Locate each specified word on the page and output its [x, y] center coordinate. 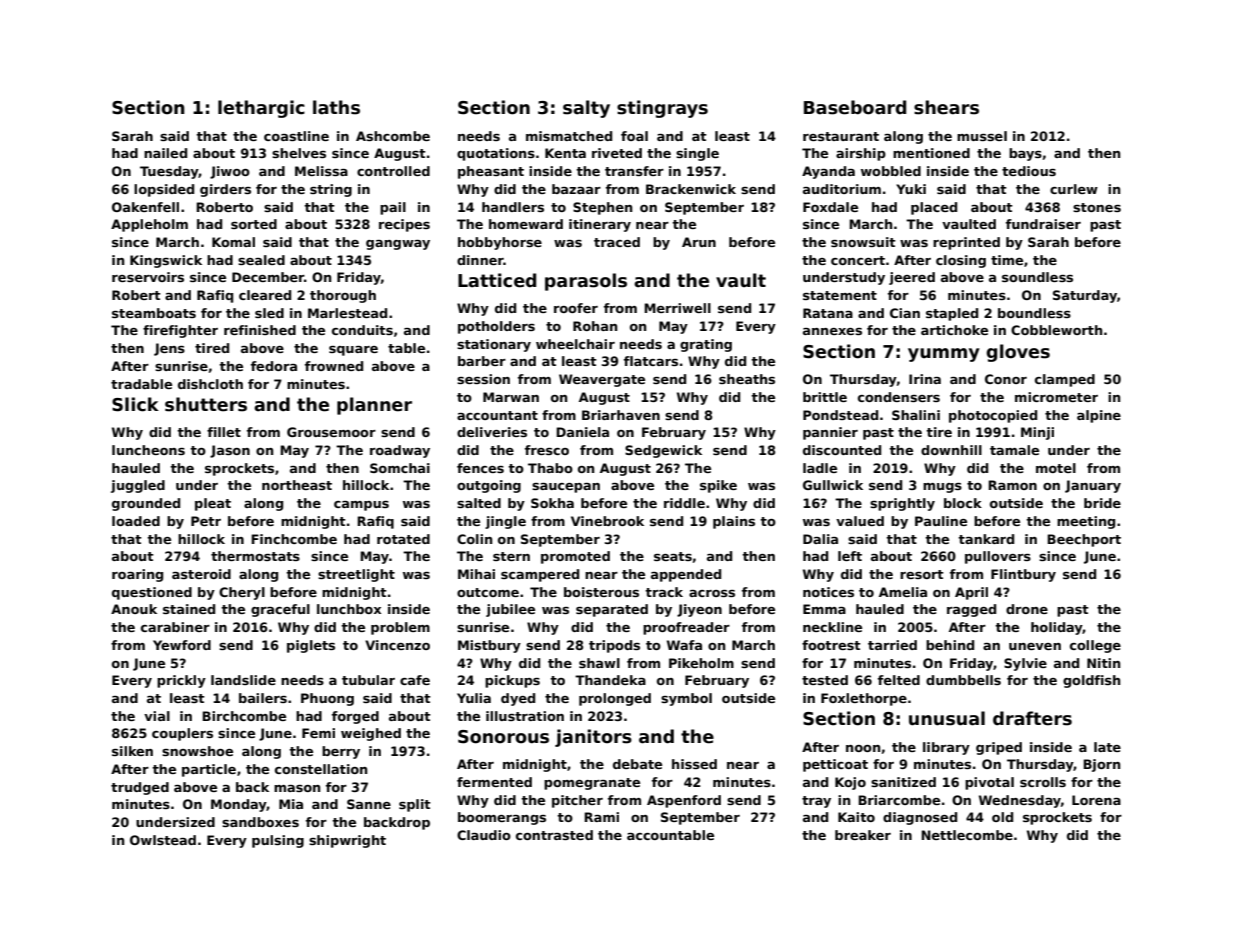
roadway [400, 451]
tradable [141, 384]
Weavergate [602, 380]
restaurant [841, 136]
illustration [525, 716]
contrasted [554, 835]
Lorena [1096, 800]
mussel [982, 136]
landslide [243, 680]
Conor [1006, 379]
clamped [1065, 380]
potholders [496, 327]
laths [336, 107]
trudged [140, 788]
